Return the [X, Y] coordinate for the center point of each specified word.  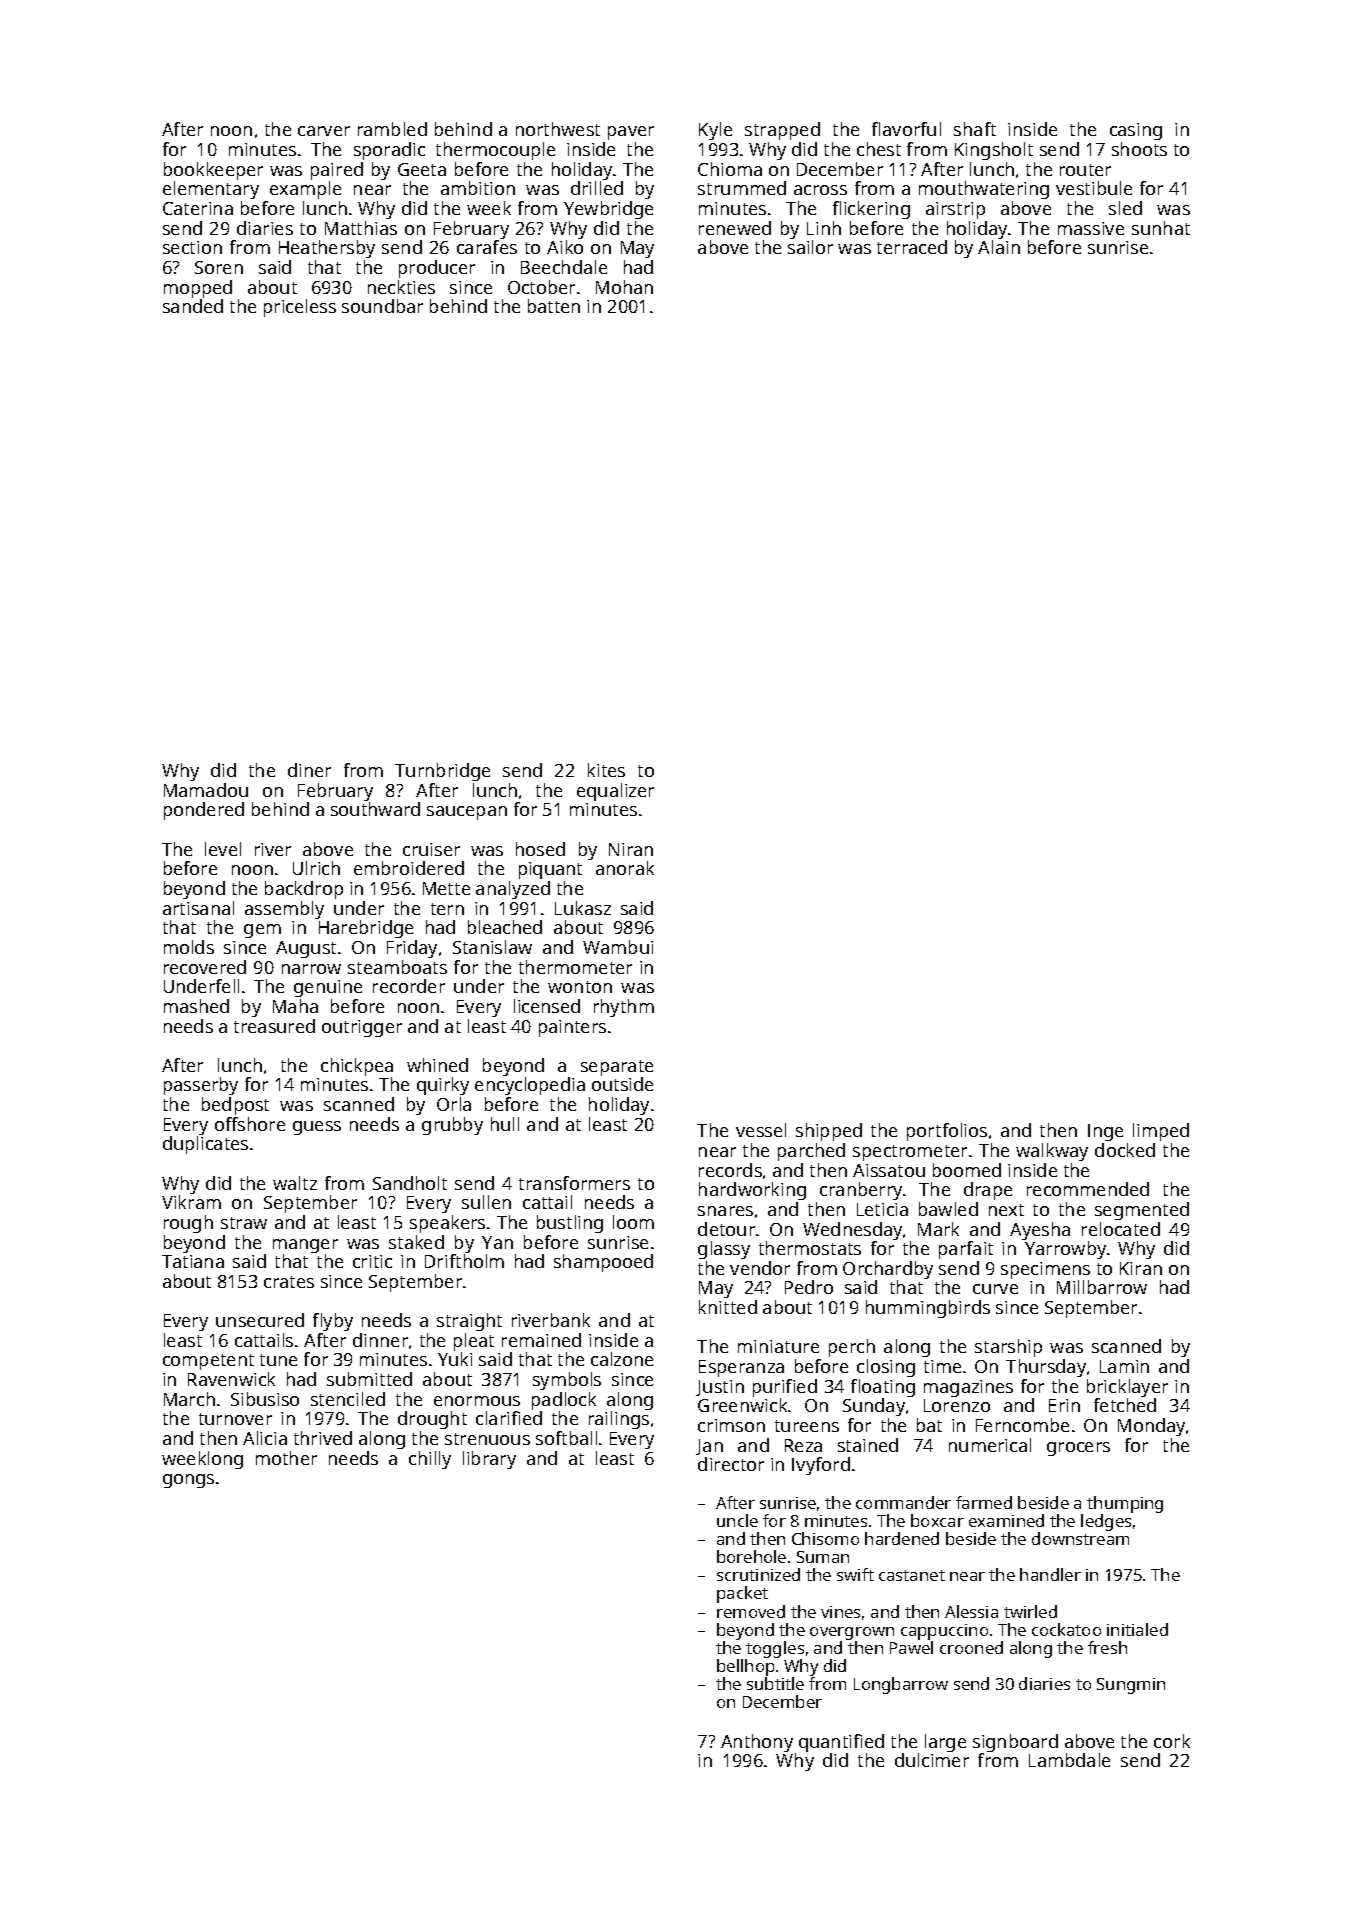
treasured [274, 1026]
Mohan [624, 287]
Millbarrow [1102, 1287]
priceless [300, 308]
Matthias [361, 228]
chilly [430, 1460]
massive [1091, 228]
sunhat [1161, 228]
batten [554, 306]
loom [633, 1222]
